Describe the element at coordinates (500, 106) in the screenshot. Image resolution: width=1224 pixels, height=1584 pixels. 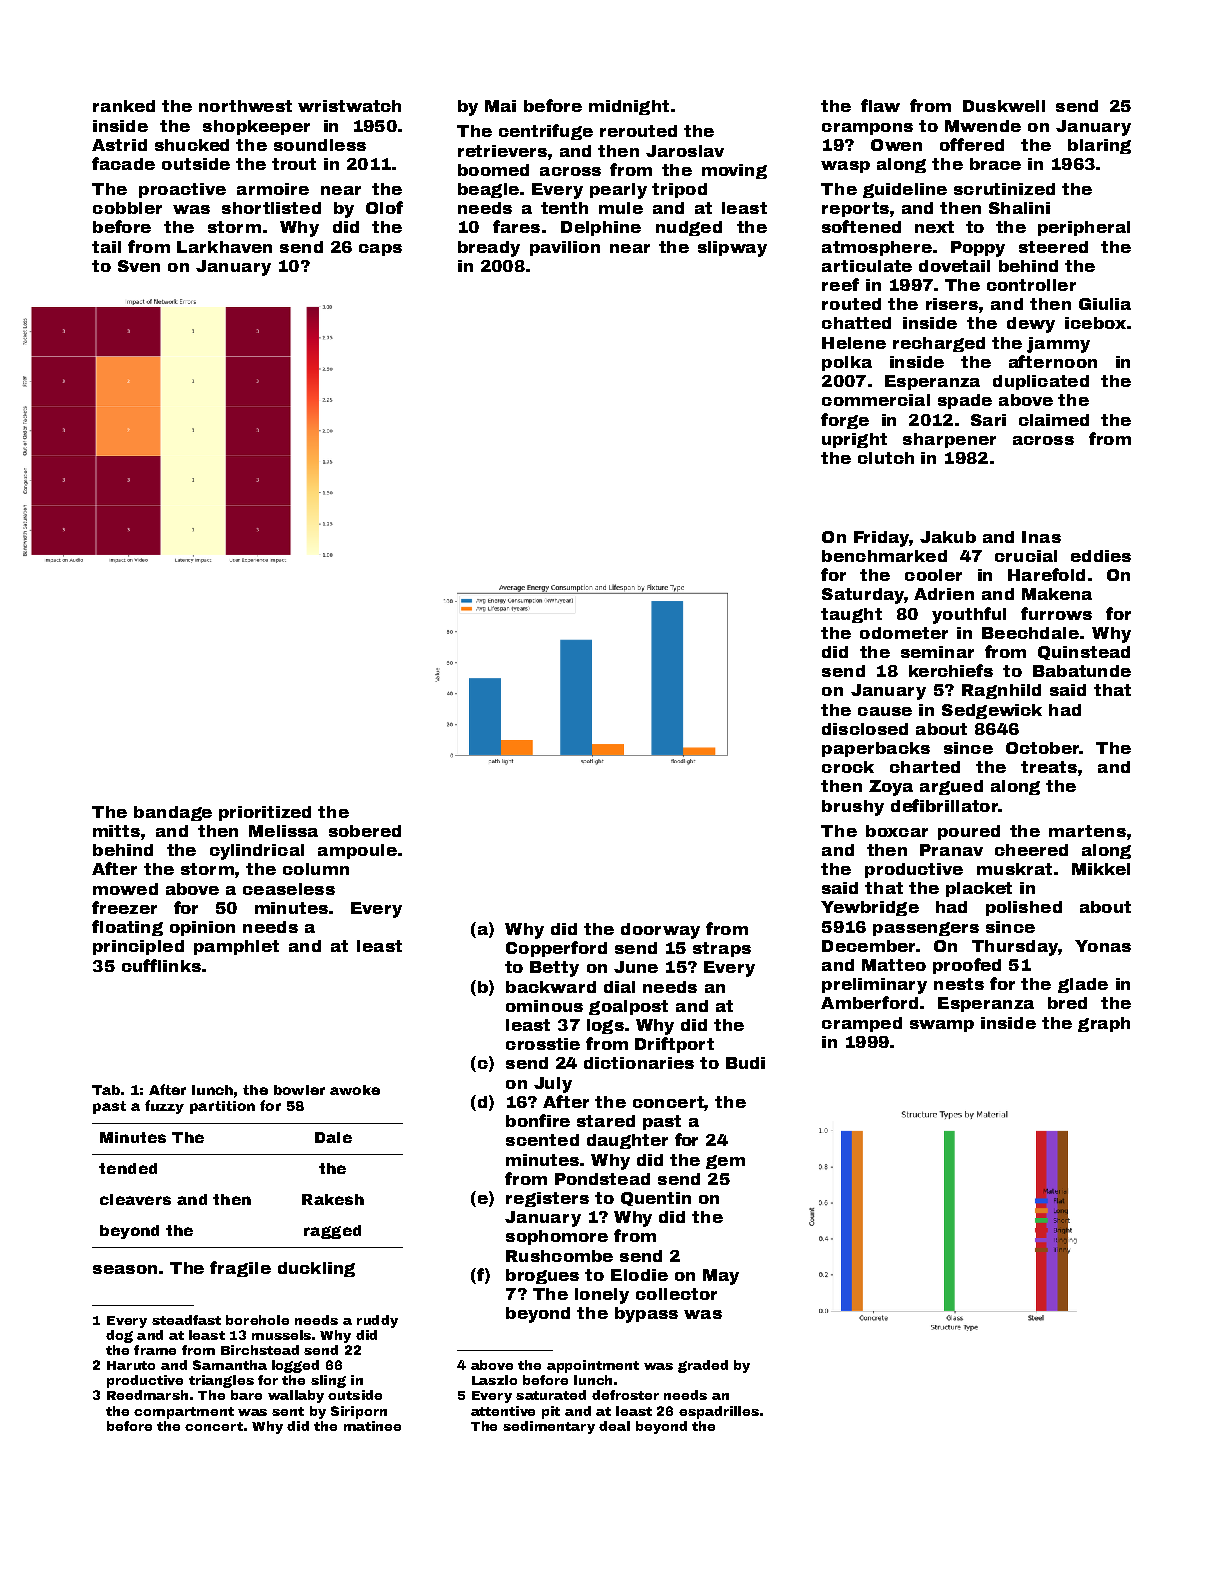
I see `Mai` at that location.
